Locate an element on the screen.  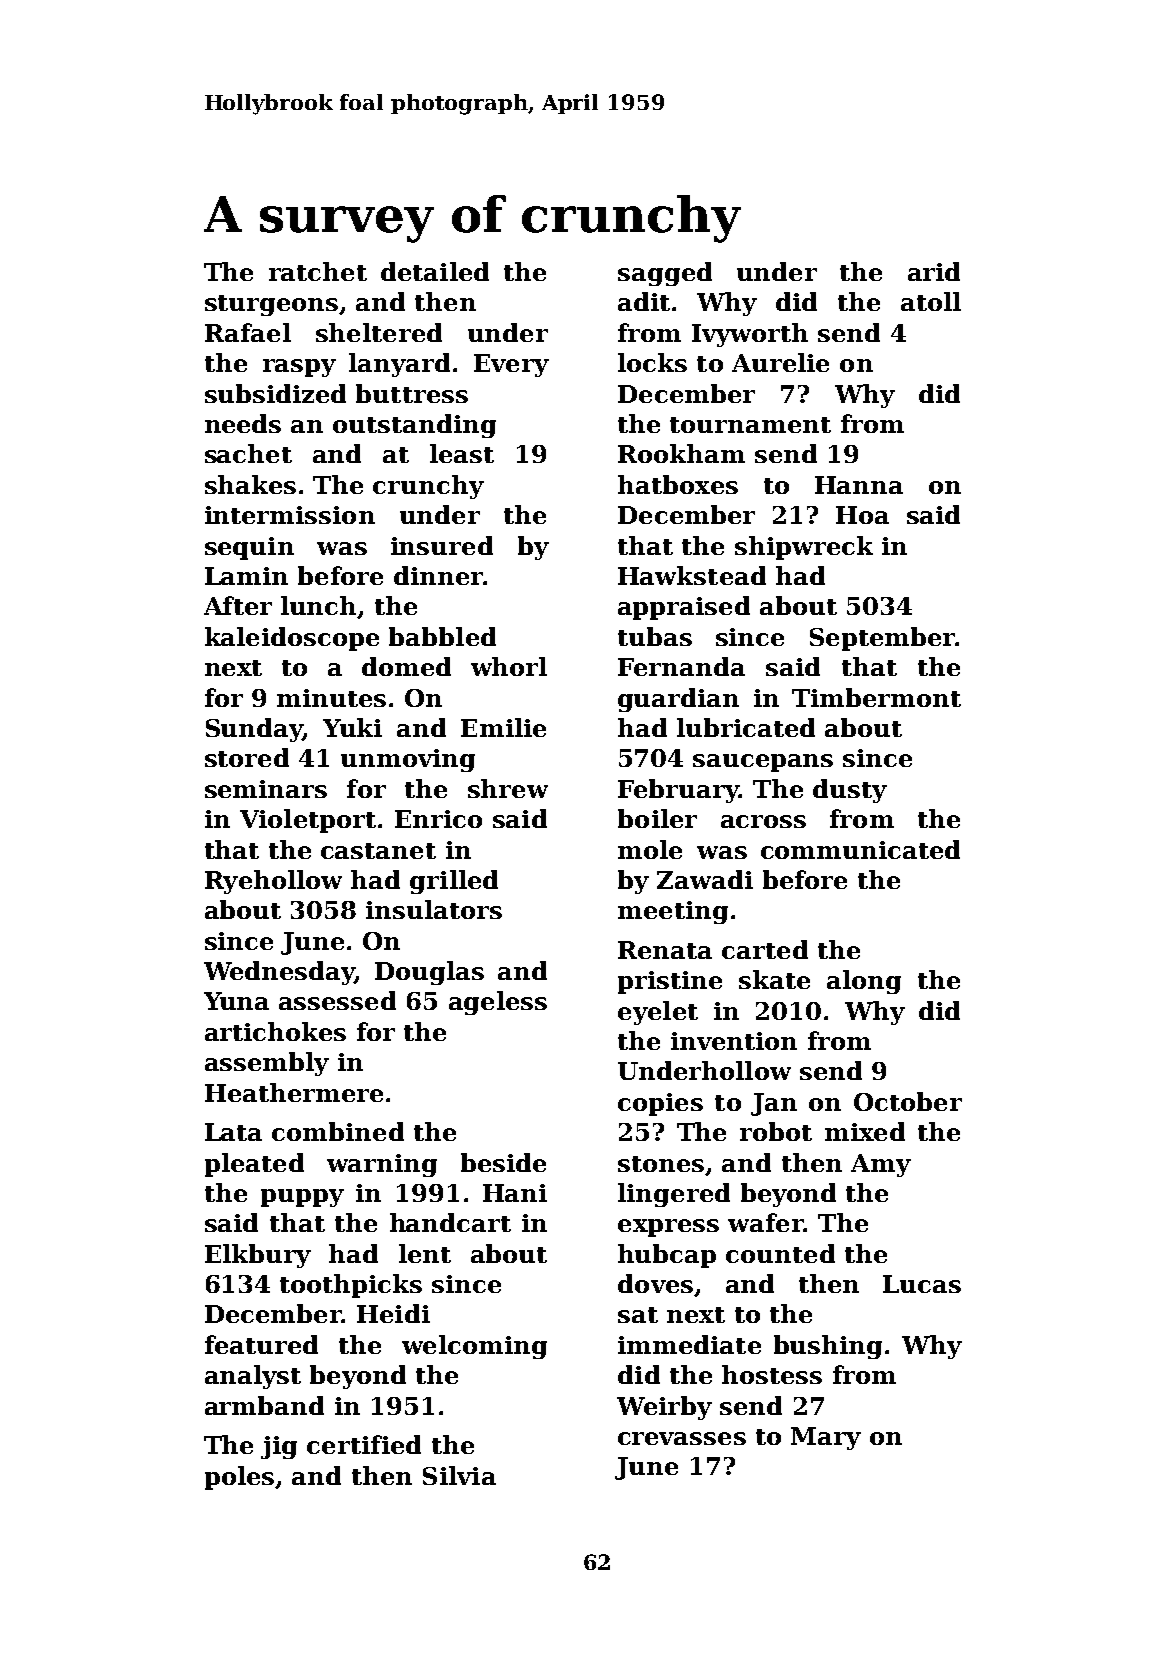
October is located at coordinates (908, 1101).
